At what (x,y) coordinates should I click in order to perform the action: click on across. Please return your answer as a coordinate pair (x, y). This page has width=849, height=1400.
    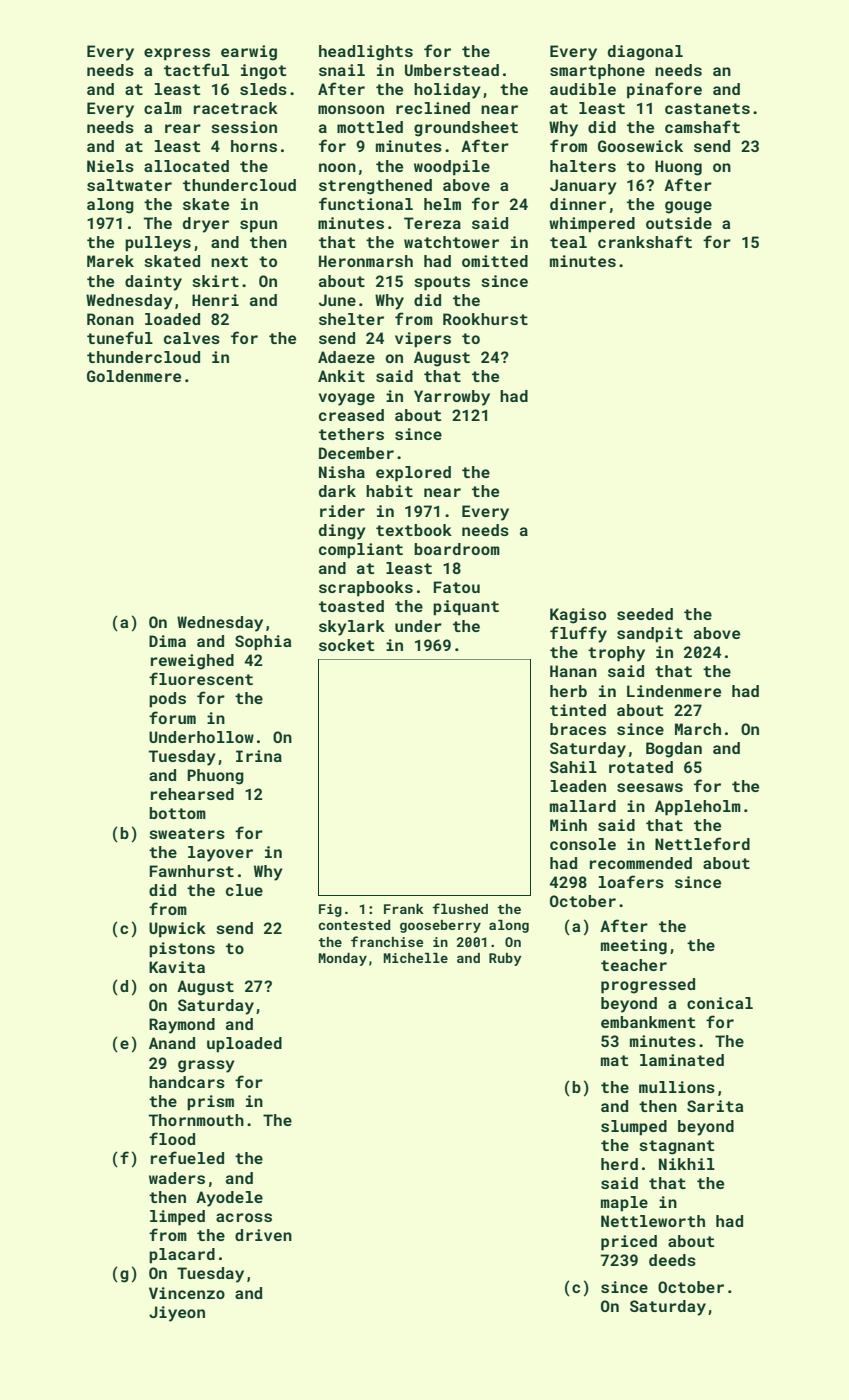
    Looking at the image, I should click on (244, 1217).
